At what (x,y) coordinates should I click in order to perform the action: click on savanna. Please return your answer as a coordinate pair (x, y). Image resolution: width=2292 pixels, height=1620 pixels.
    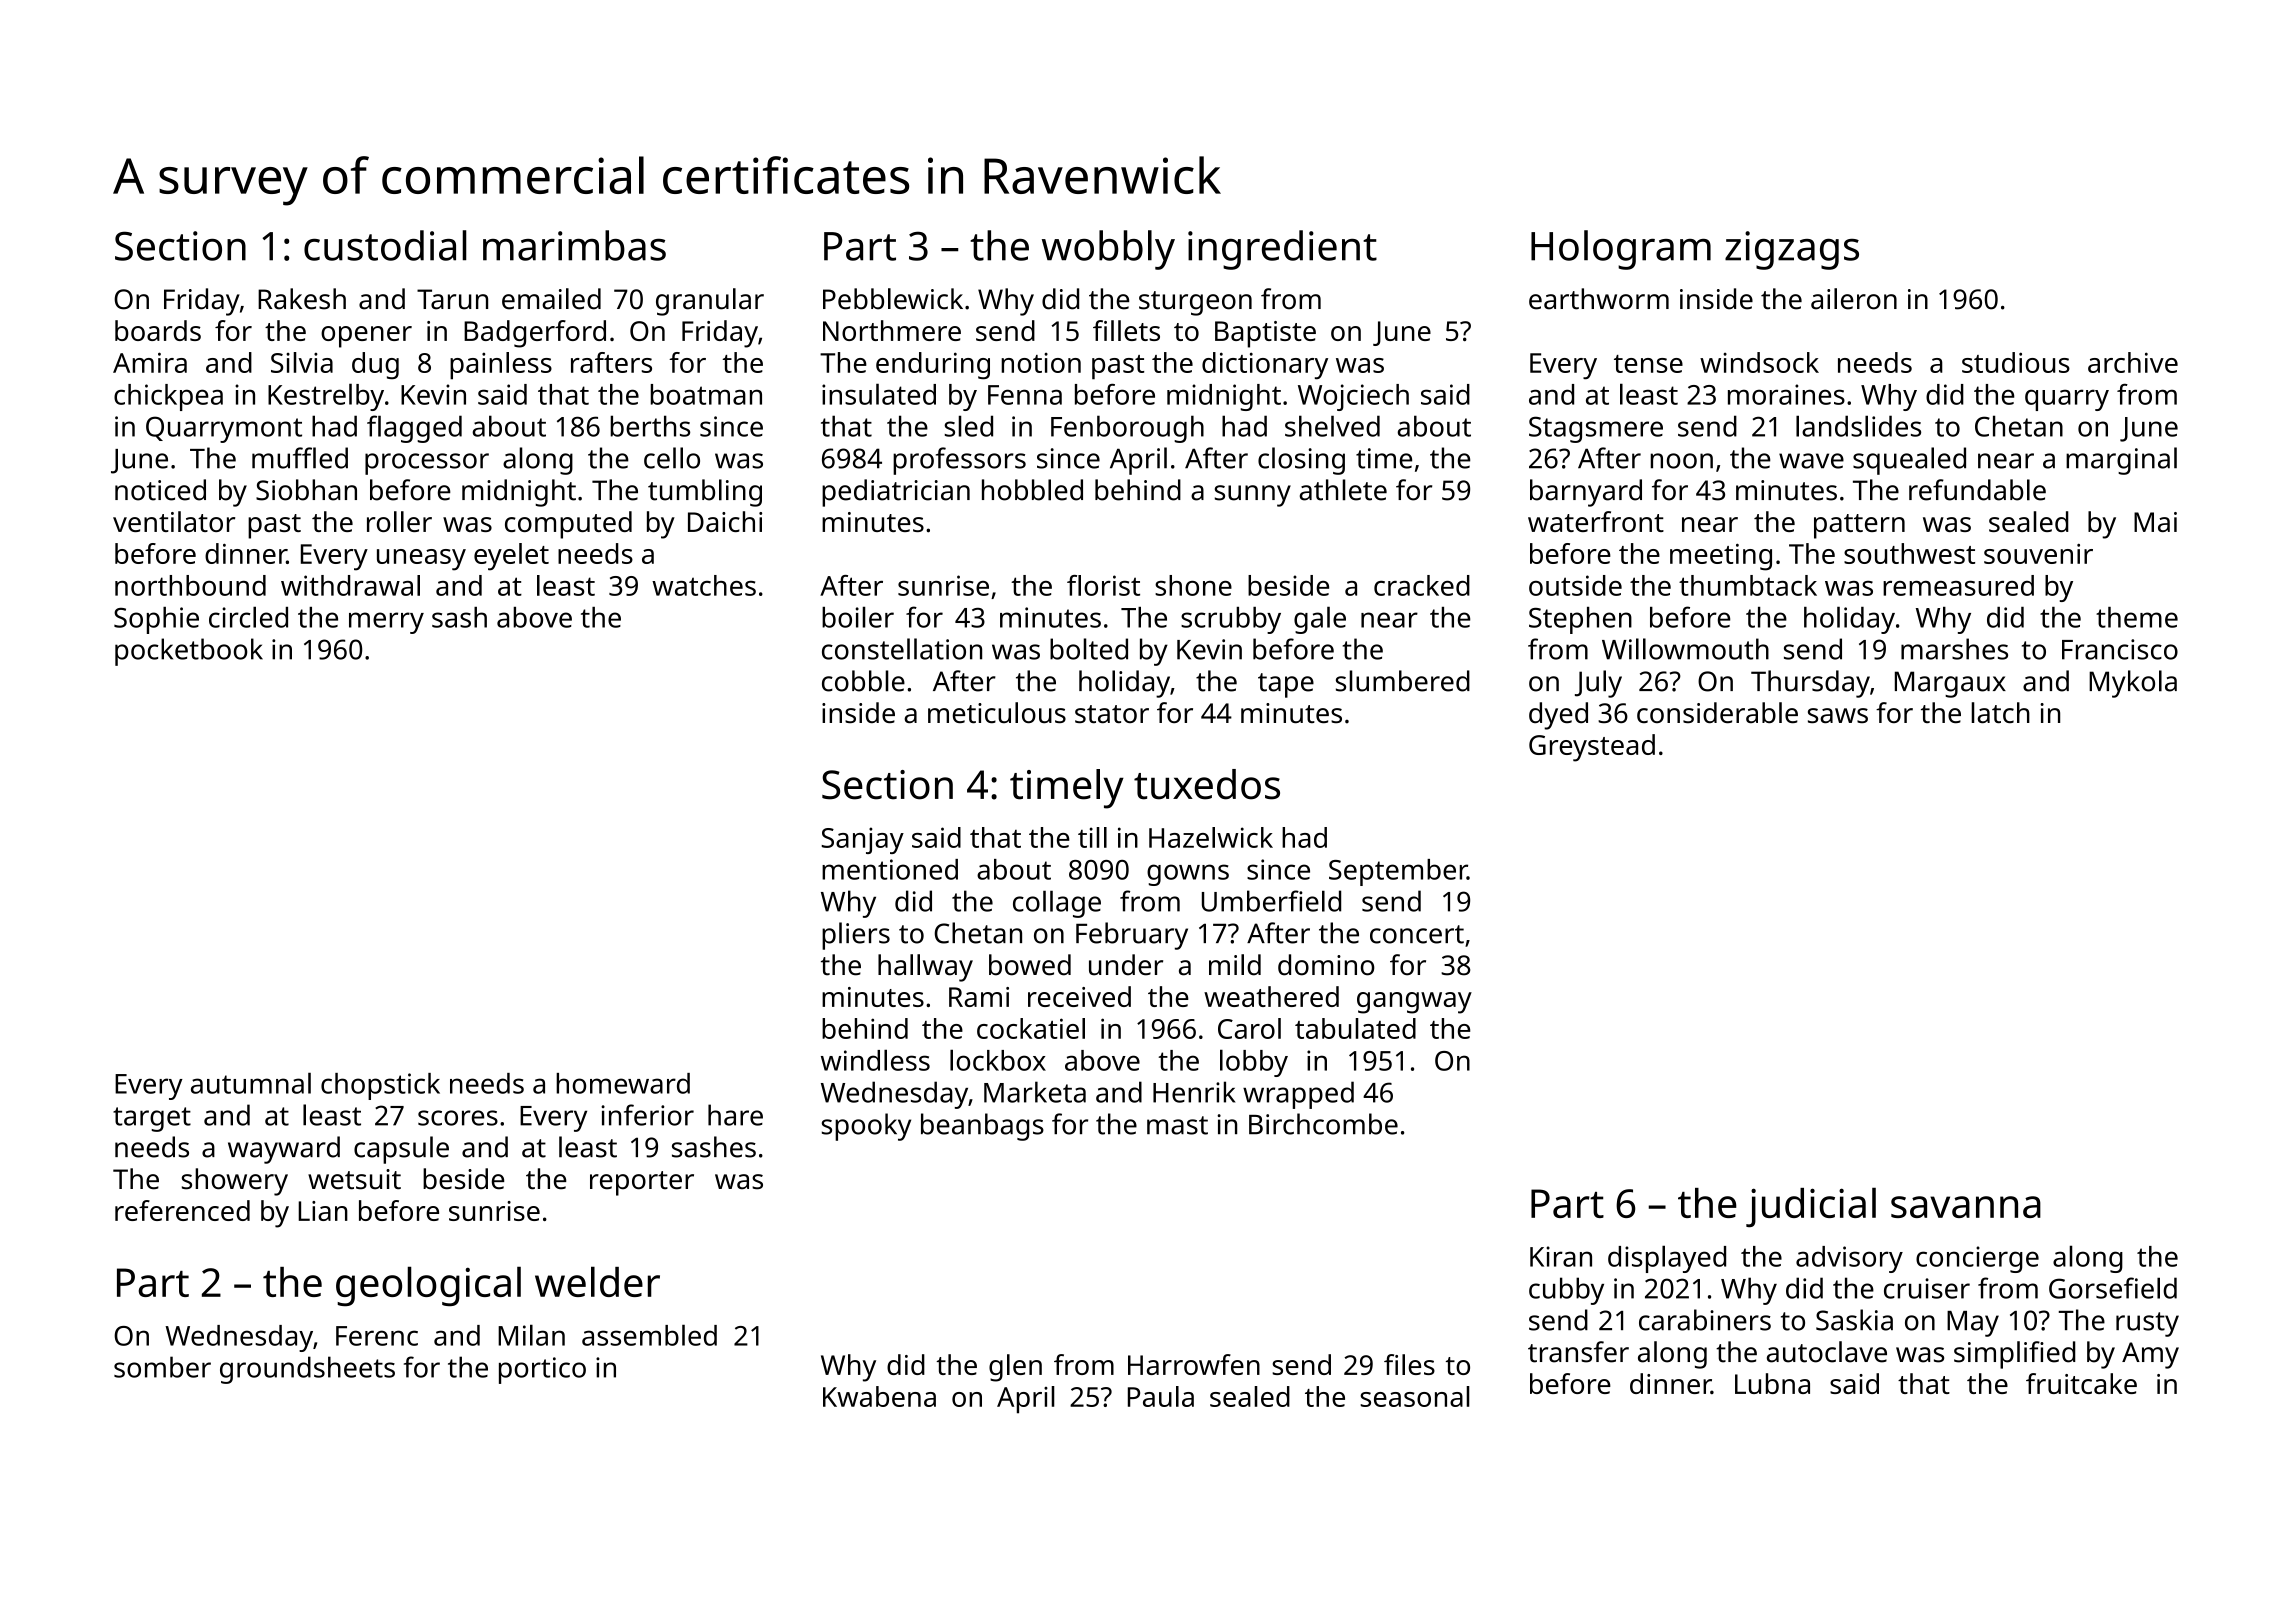
    Looking at the image, I should click on (1966, 1207).
